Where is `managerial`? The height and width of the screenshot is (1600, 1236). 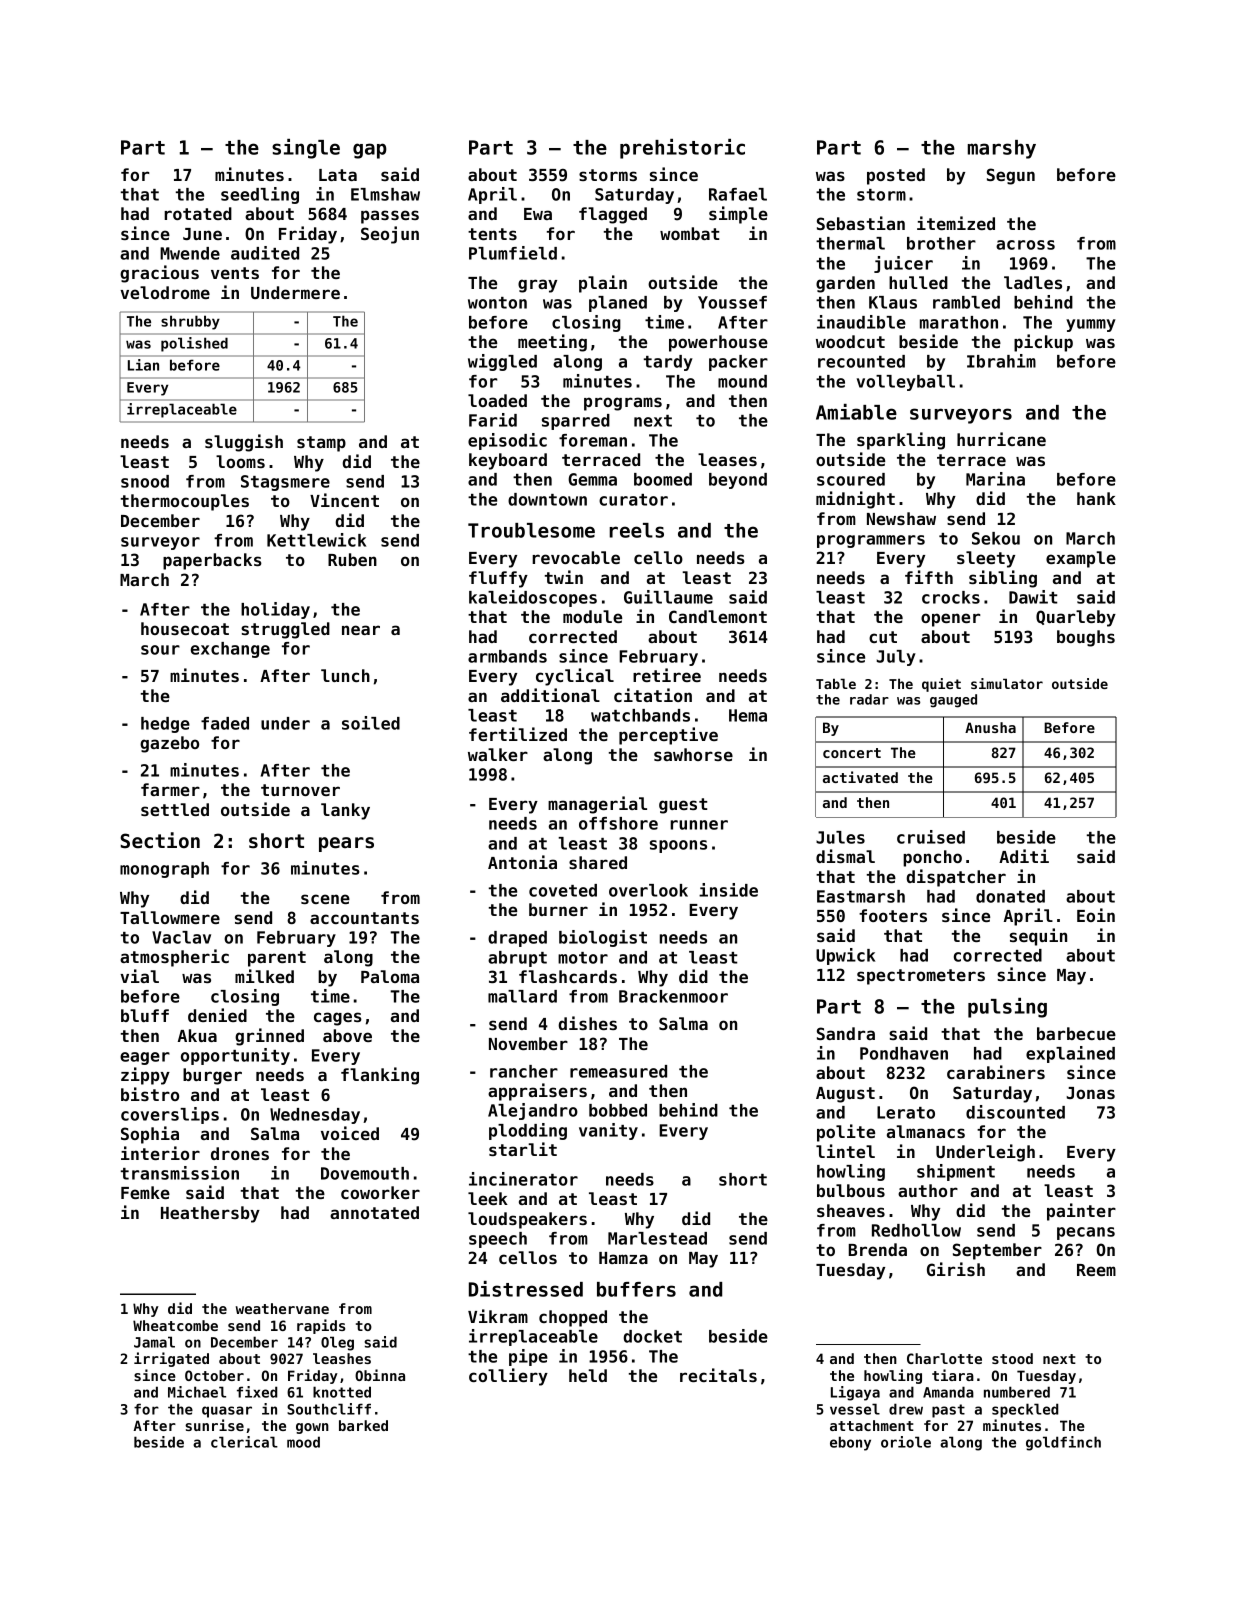 managerial is located at coordinates (597, 805).
